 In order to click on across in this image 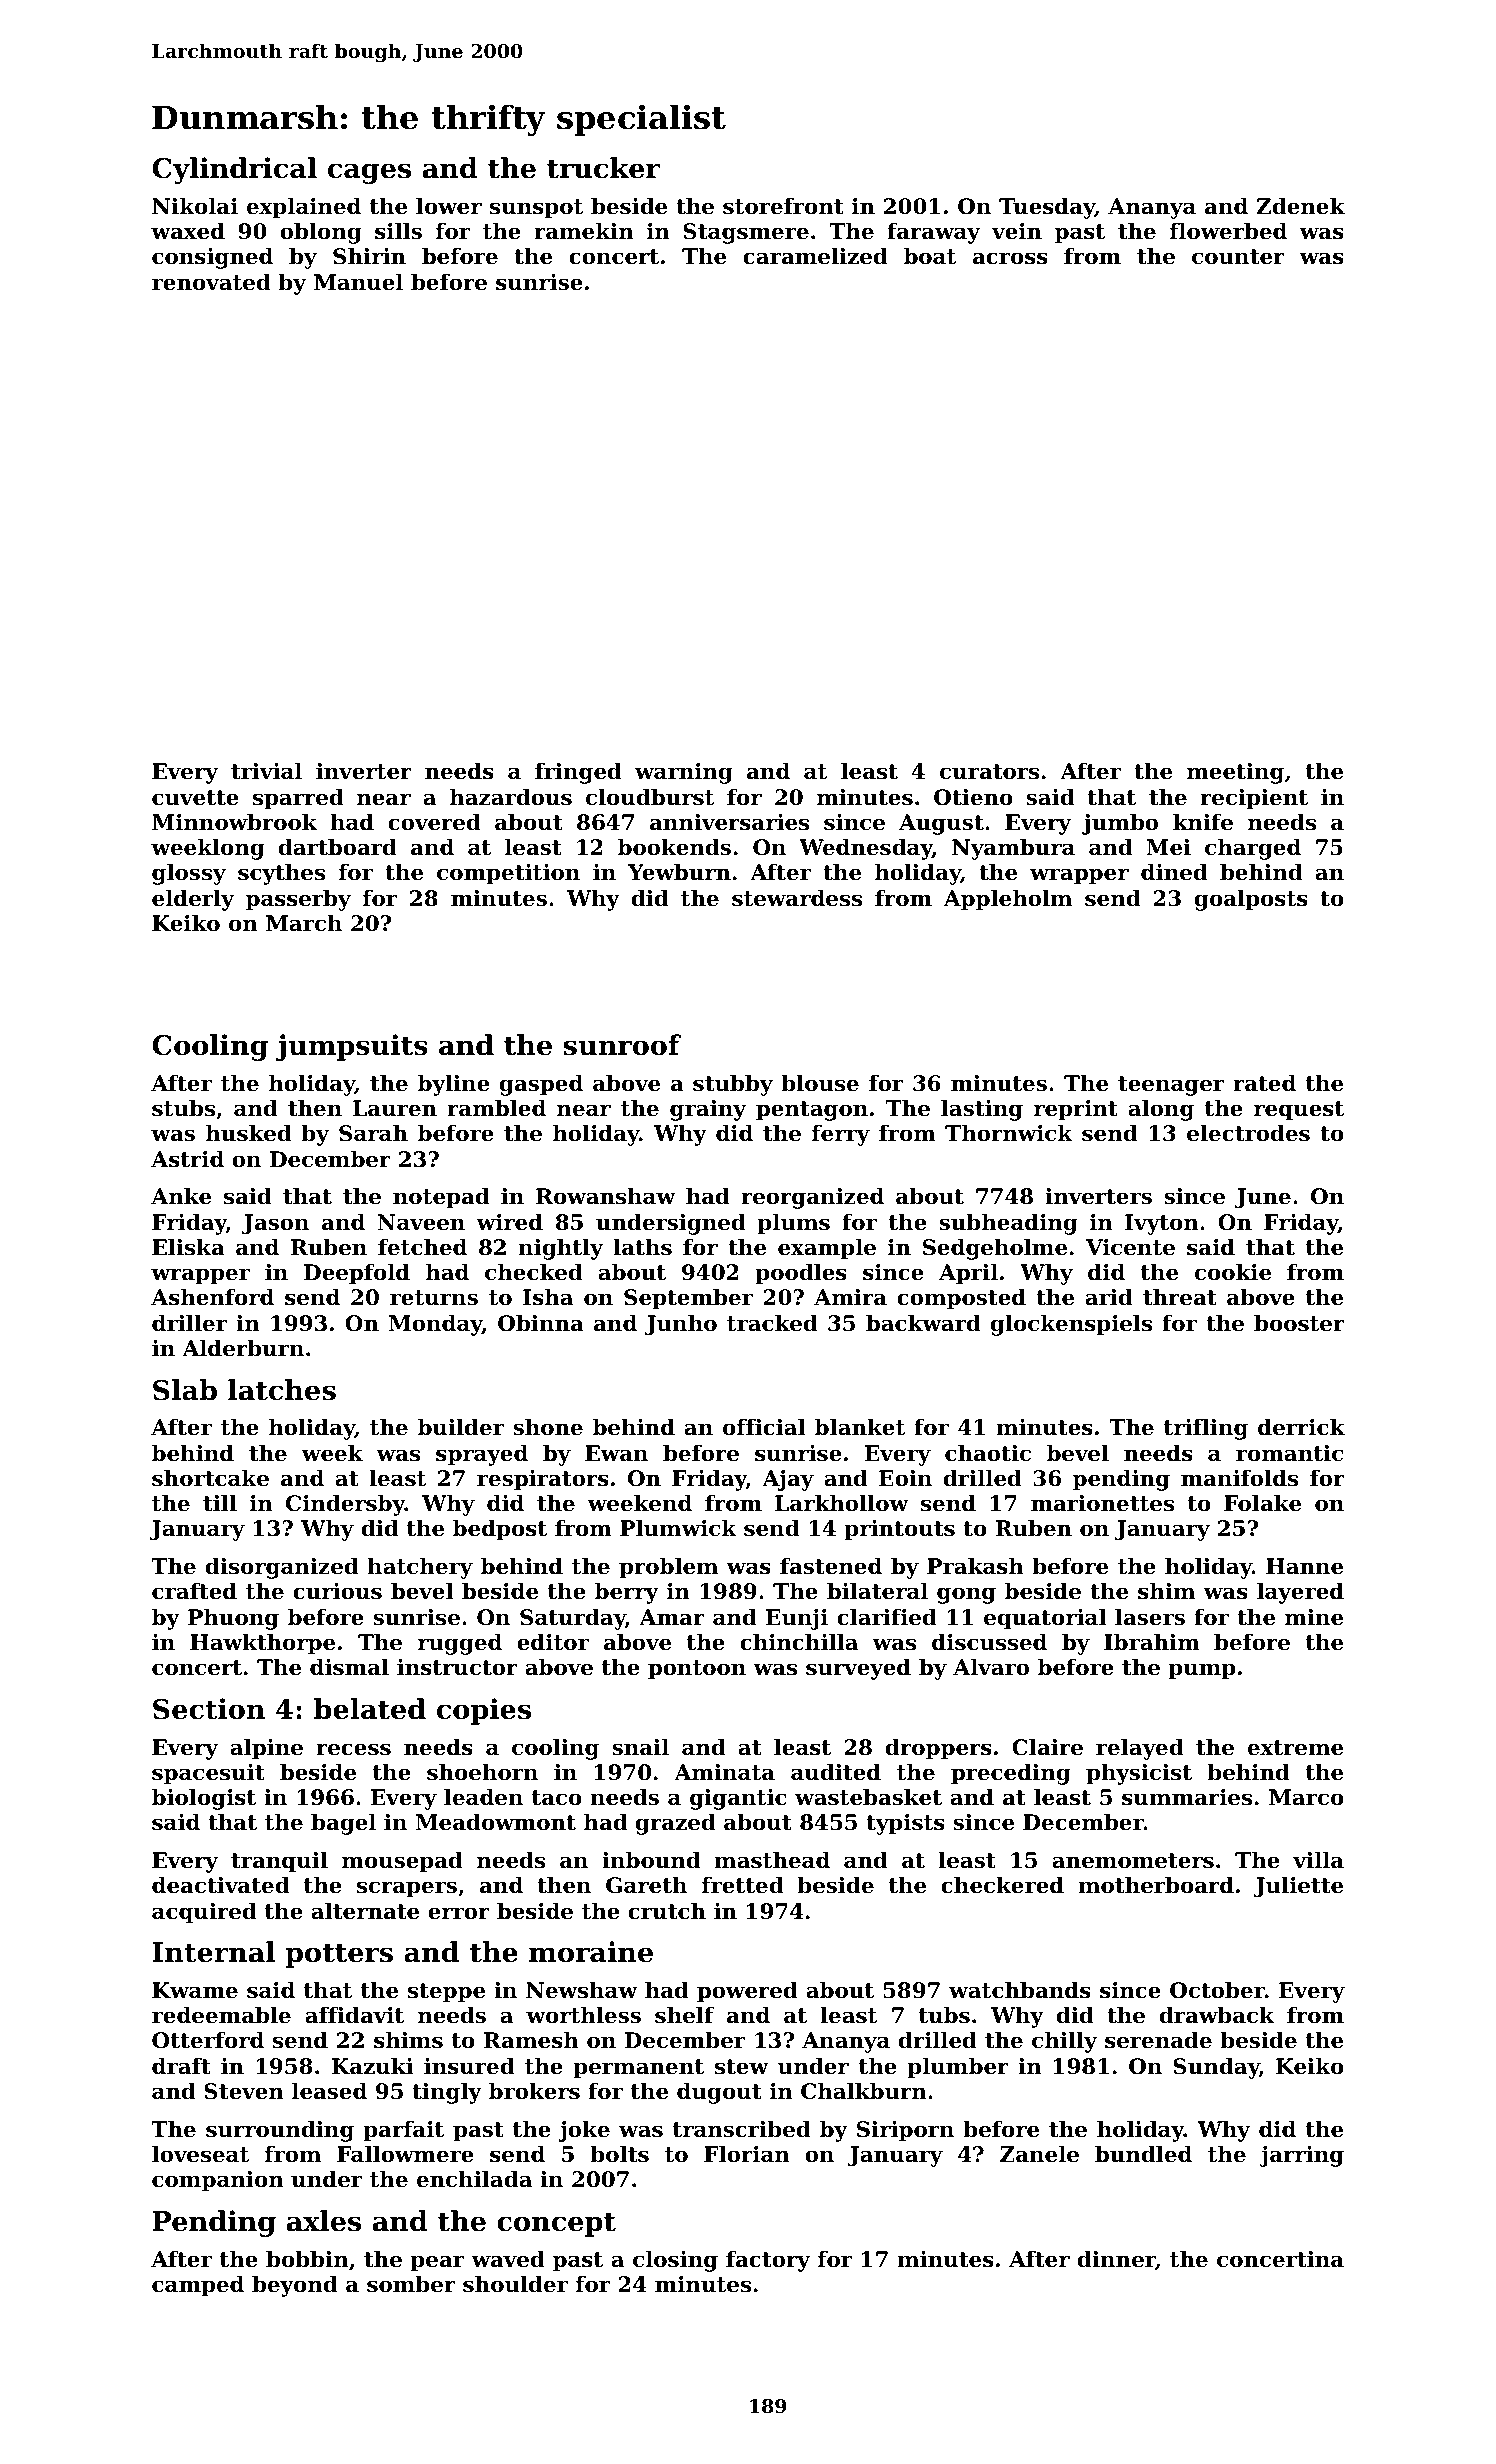, I will do `click(1010, 258)`.
